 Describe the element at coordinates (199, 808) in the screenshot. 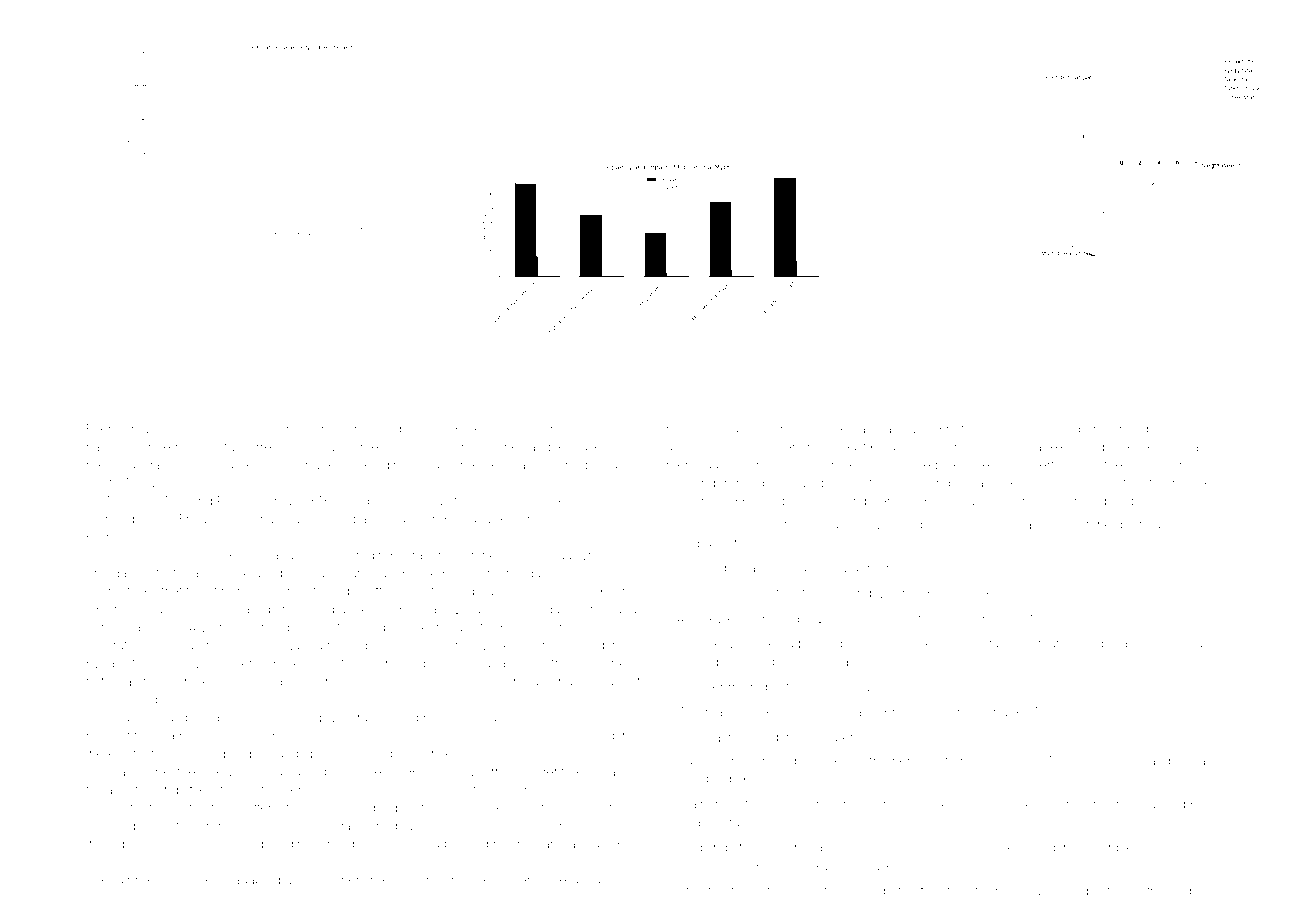

I see `voltmeter` at that location.
